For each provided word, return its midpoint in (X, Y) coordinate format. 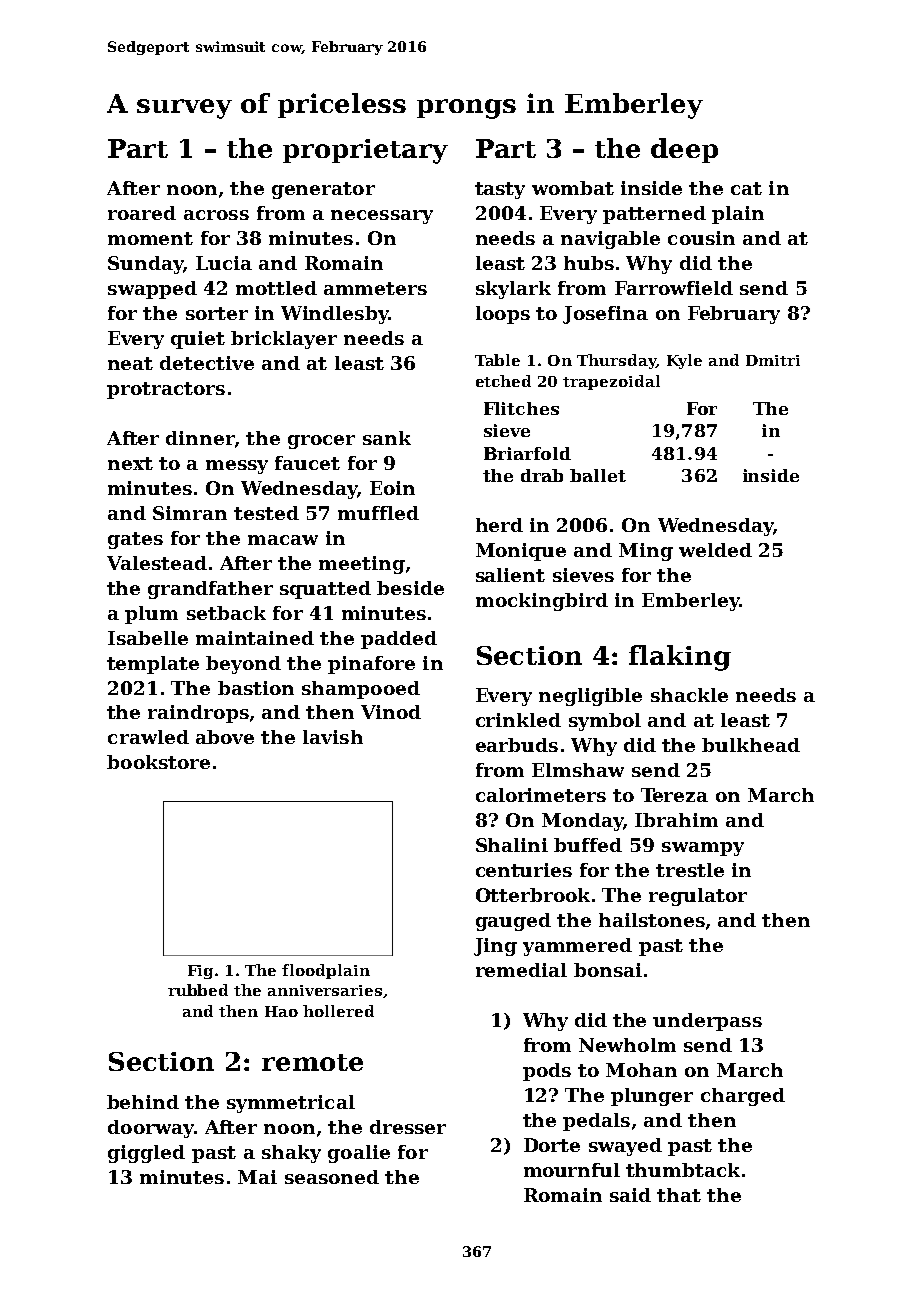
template (153, 665)
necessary (382, 217)
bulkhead (751, 745)
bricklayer (284, 340)
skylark (513, 290)
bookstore (158, 762)
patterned (654, 215)
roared (142, 213)
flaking (680, 658)
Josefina (605, 315)
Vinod (391, 712)
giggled (146, 1154)
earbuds (517, 745)
